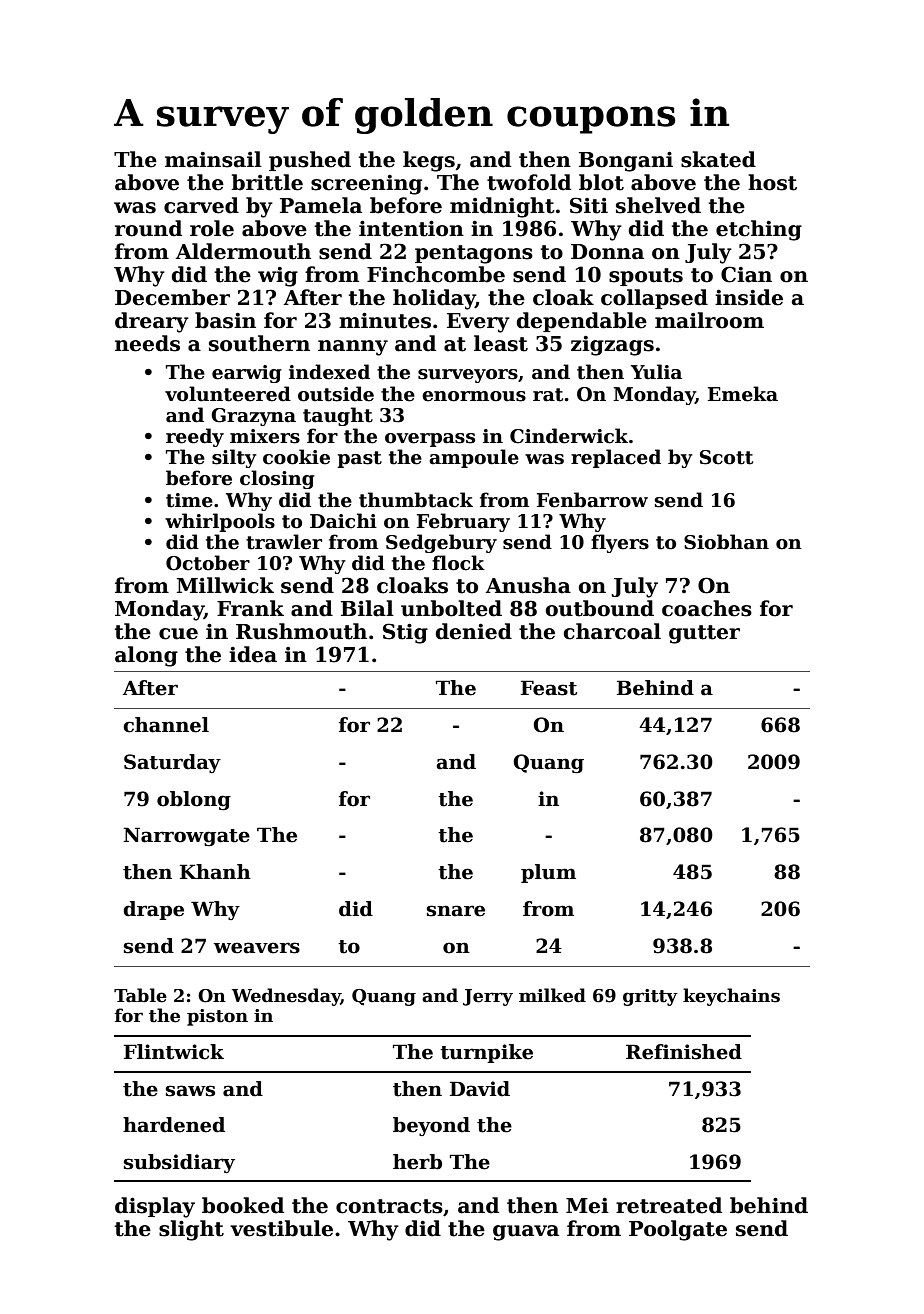 This screenshot has width=924, height=1314. Describe the element at coordinates (658, 205) in the screenshot. I see `shelved` at that location.
